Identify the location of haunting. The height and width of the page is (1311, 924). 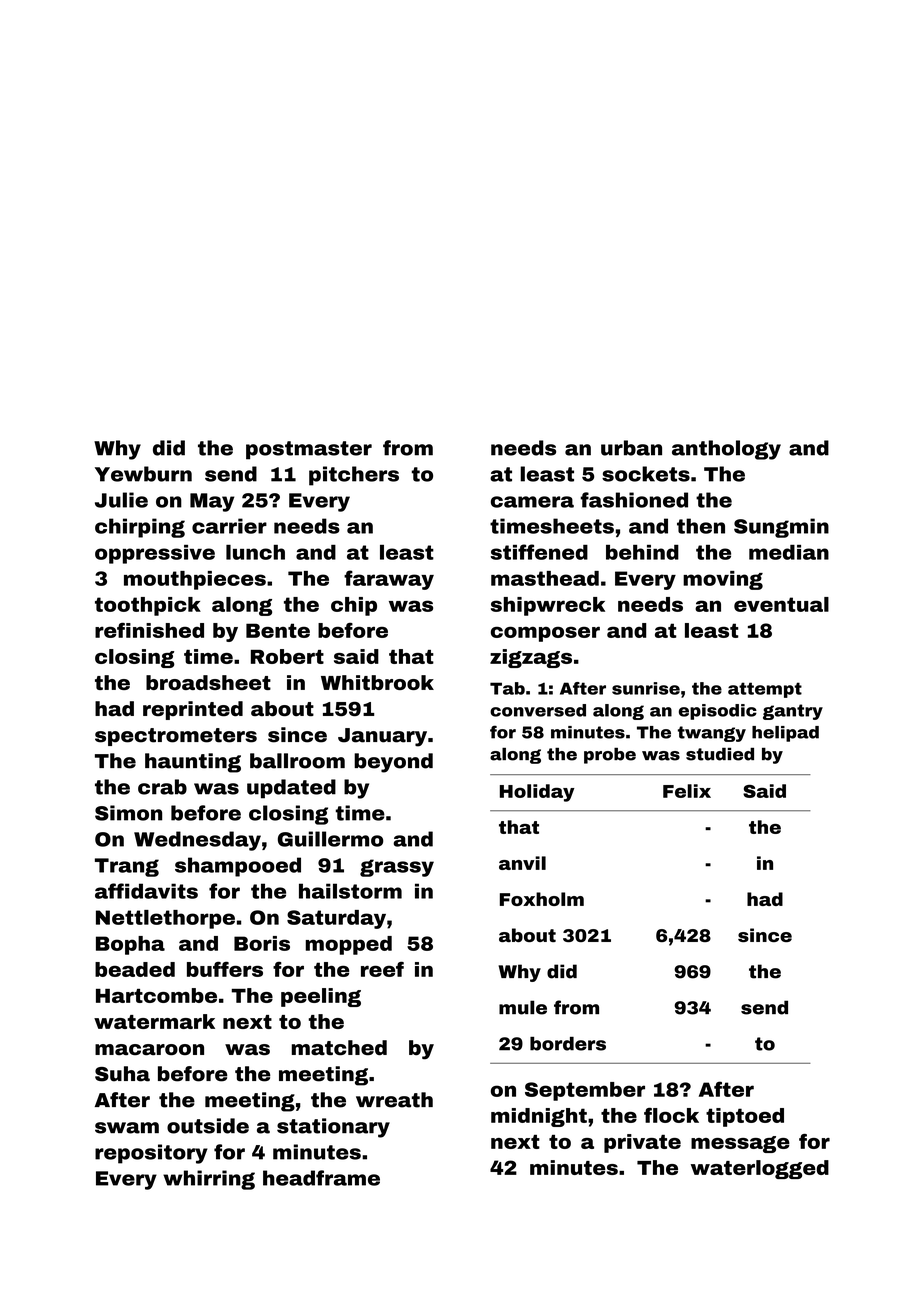
(193, 763).
